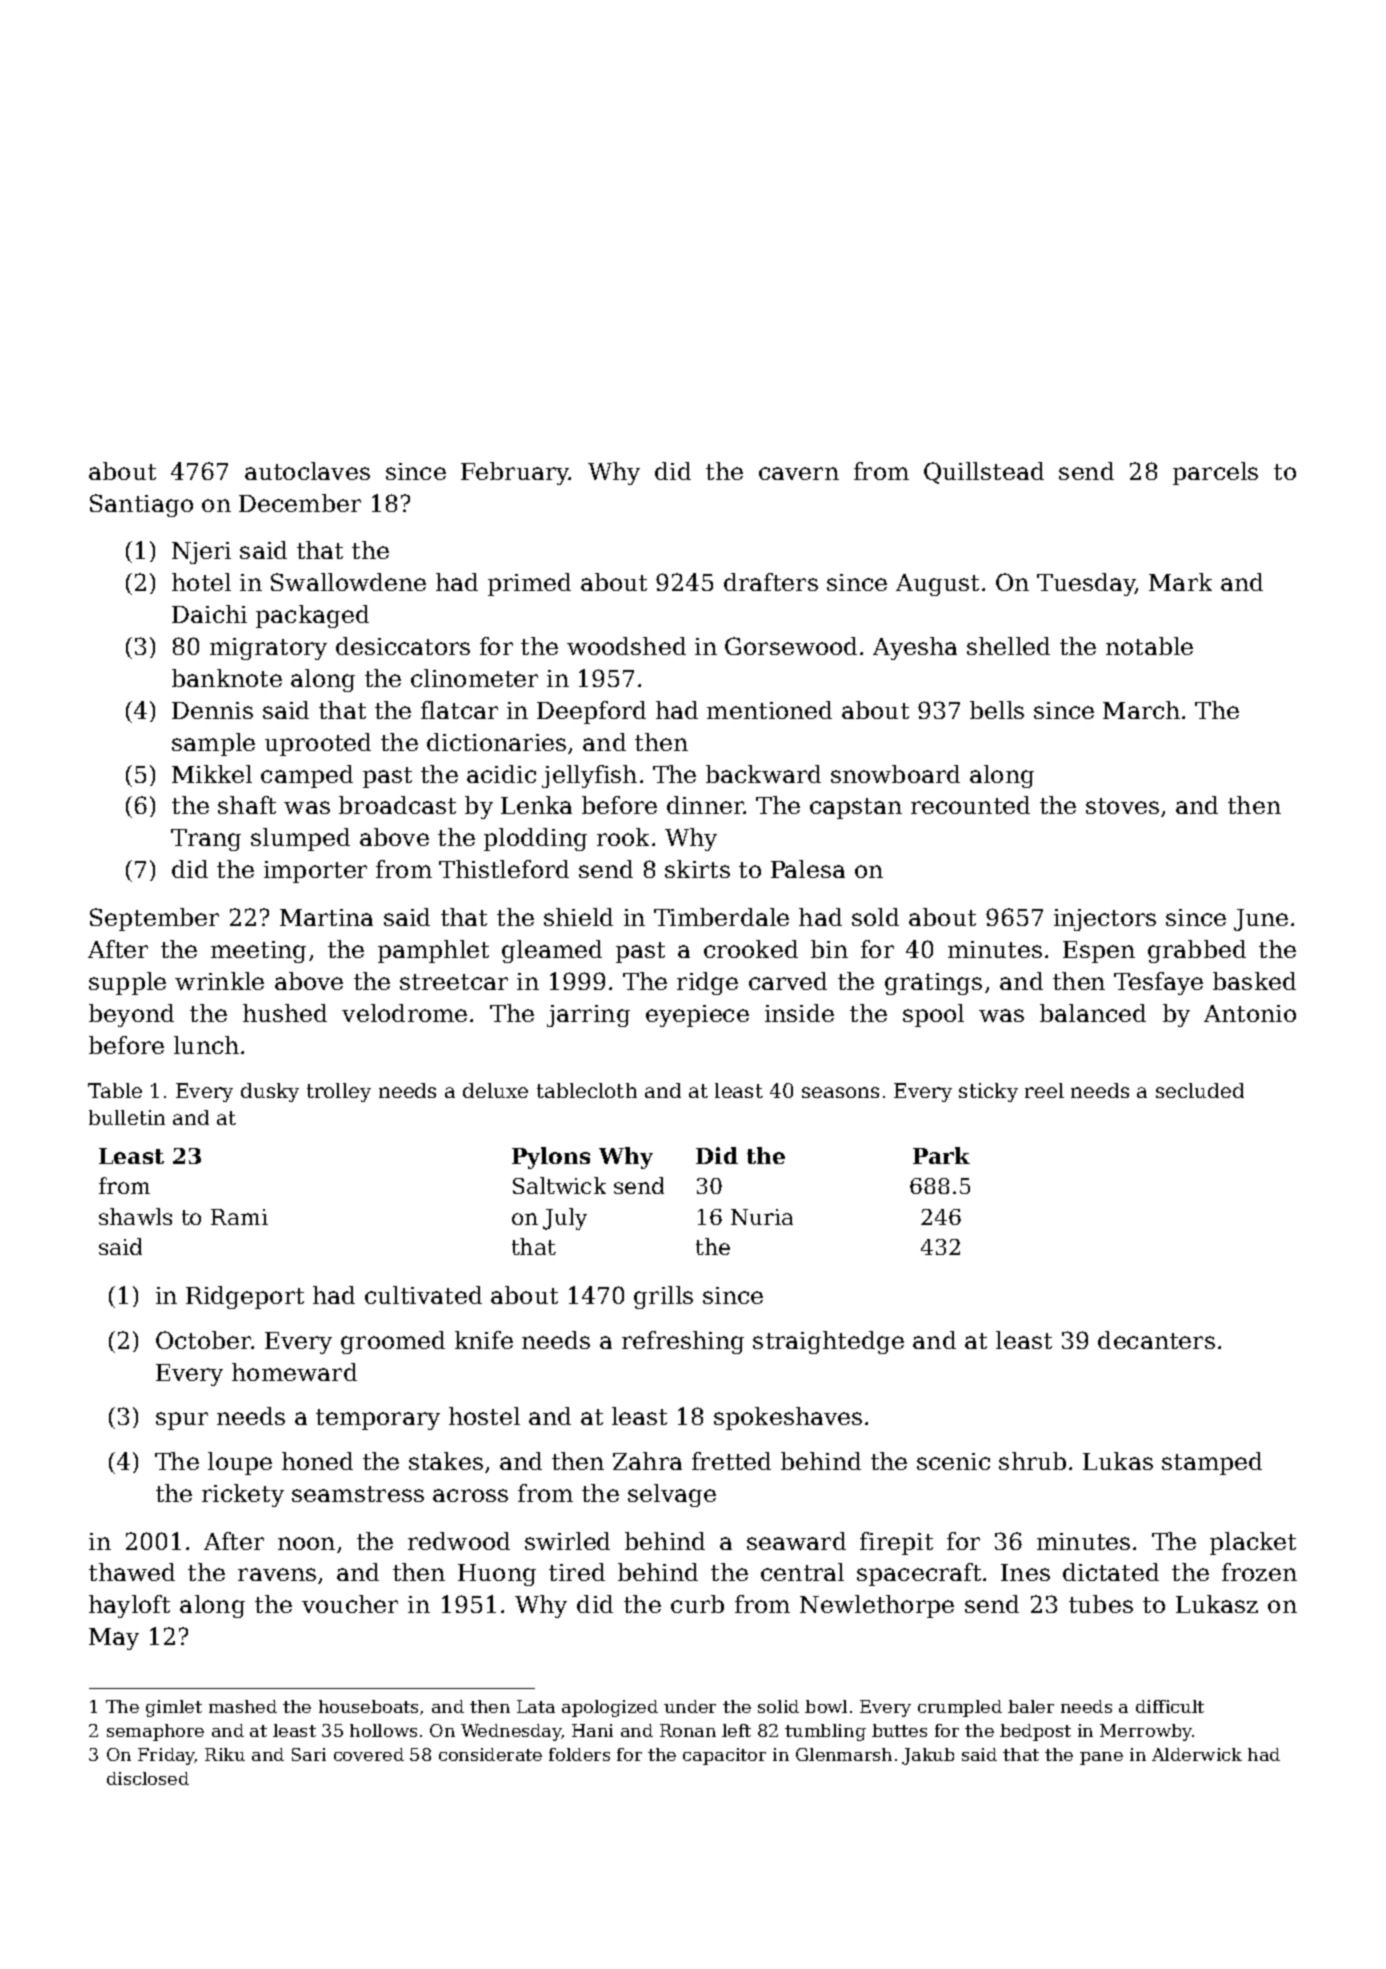 Image resolution: width=1386 pixels, height=1969 pixels. Describe the element at coordinates (515, 473) in the screenshot. I see `February` at that location.
